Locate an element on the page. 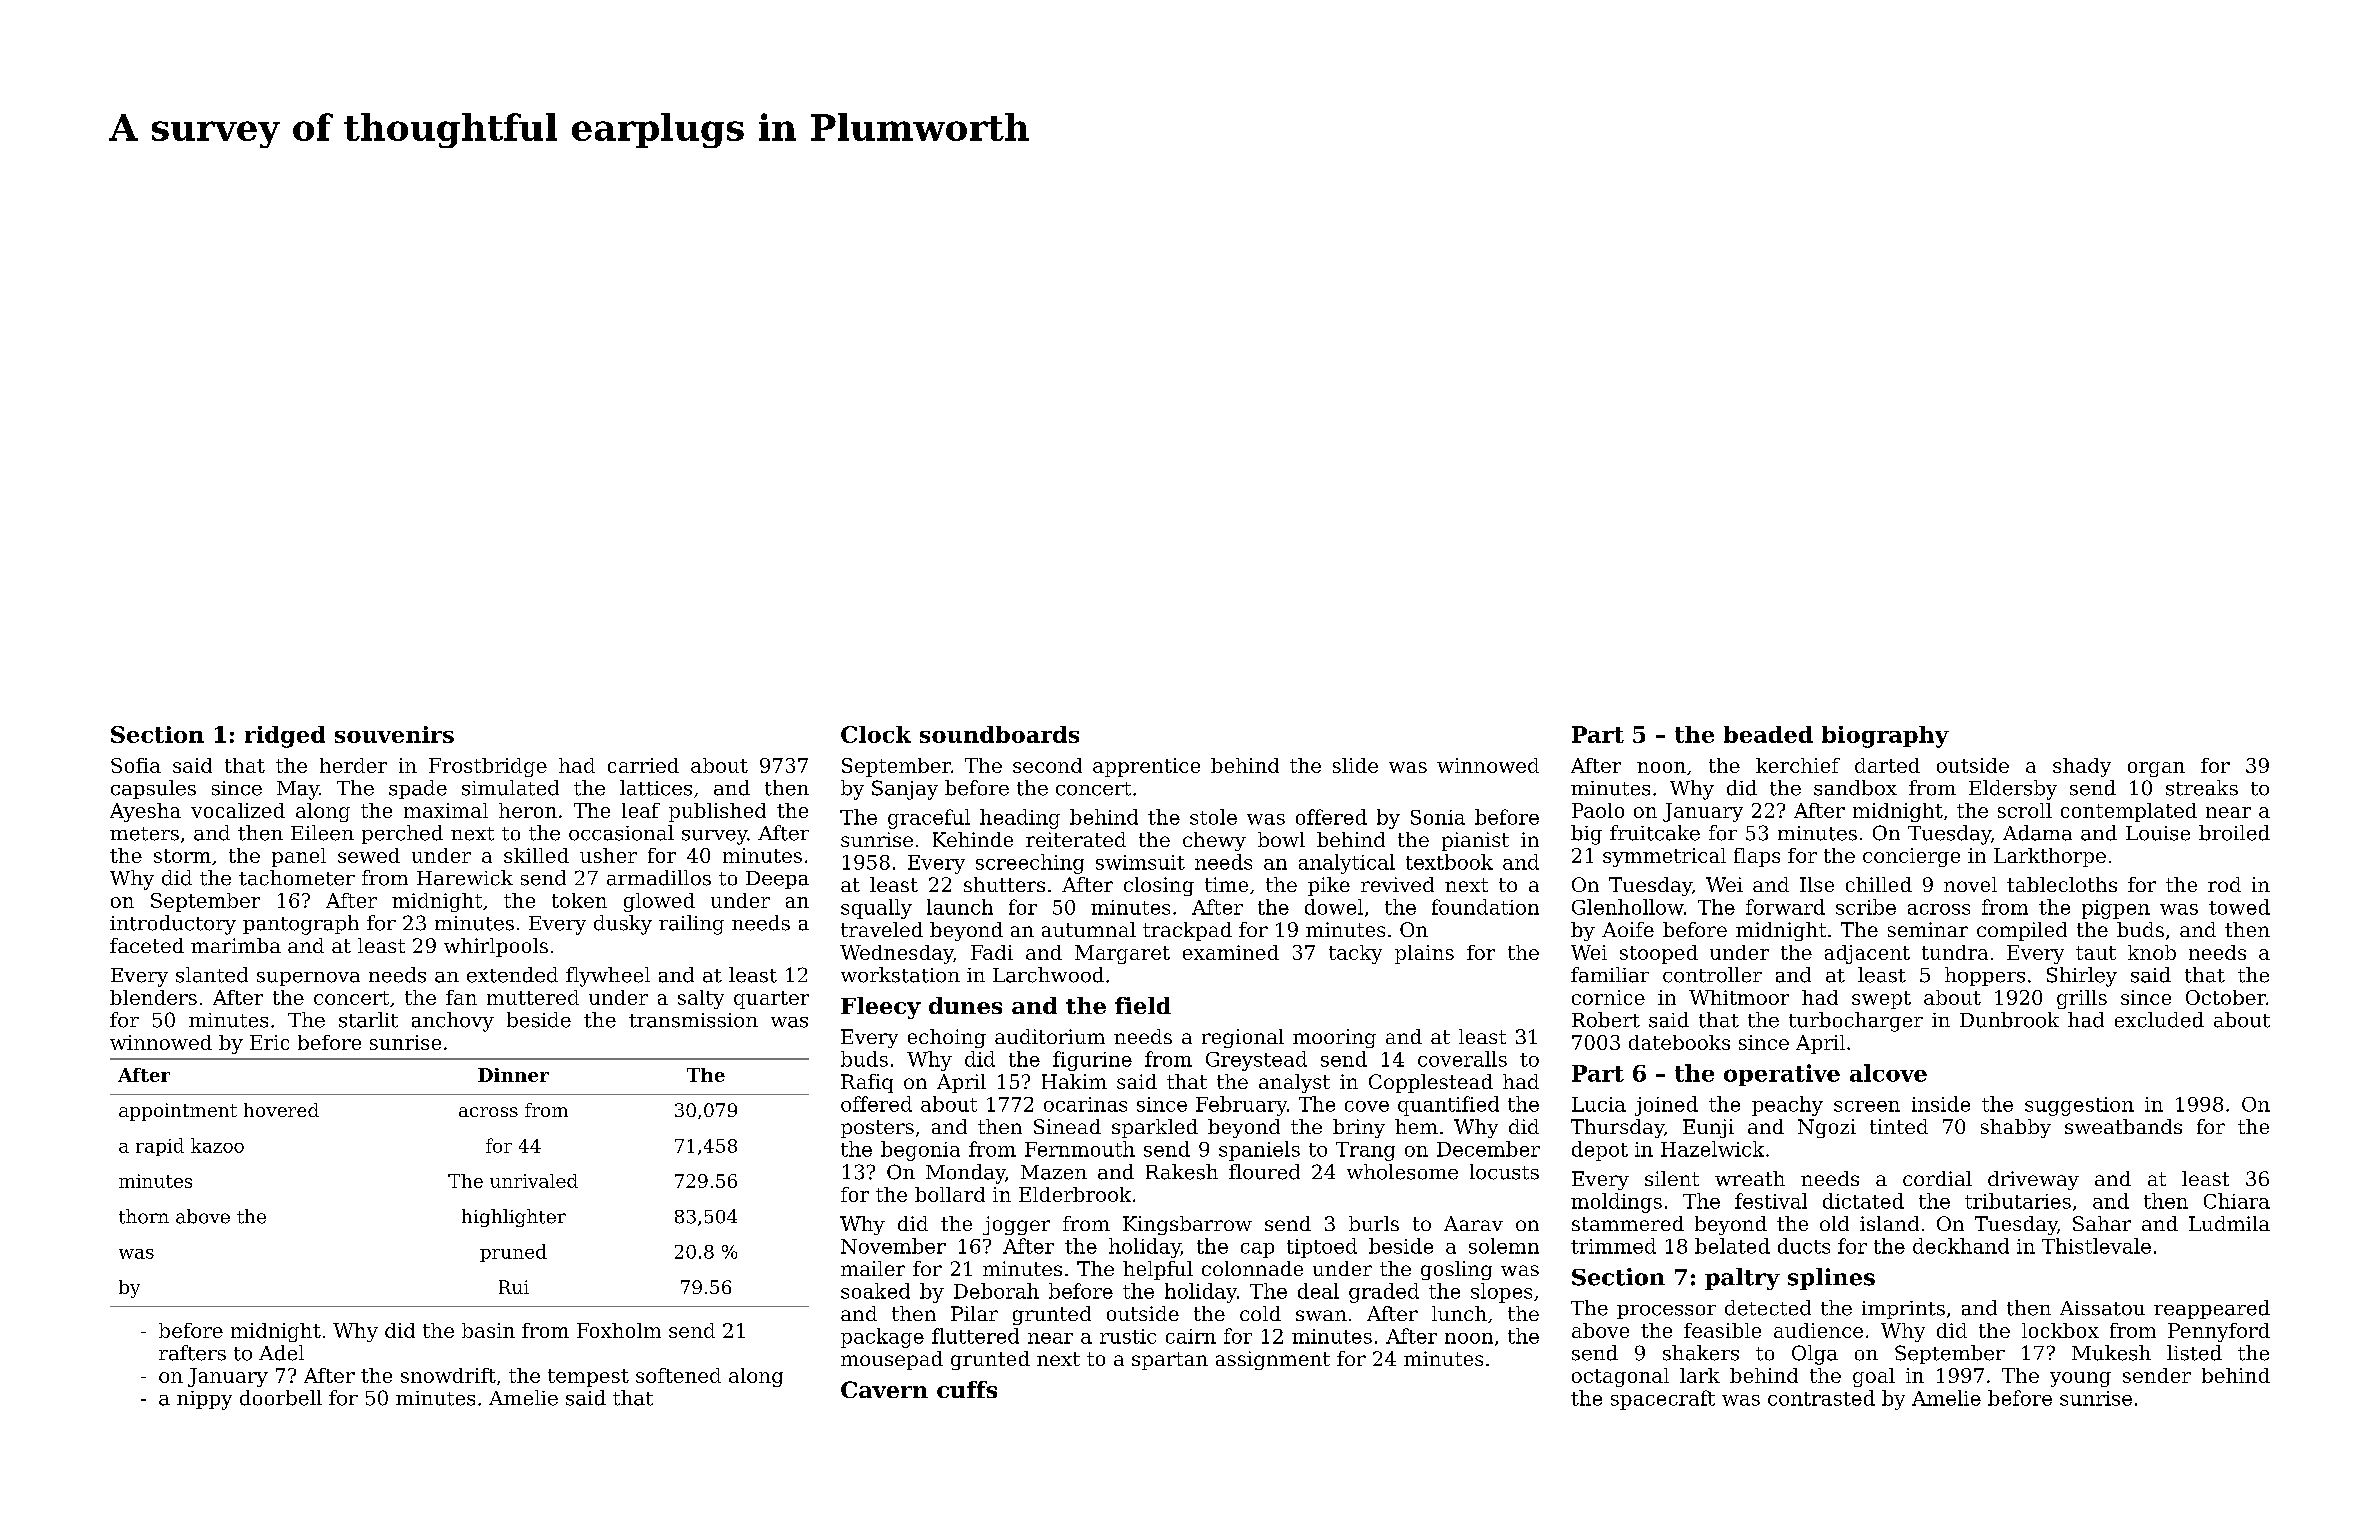 The width and height of the document is (2380, 1540). streaks is located at coordinates (2202, 788).
